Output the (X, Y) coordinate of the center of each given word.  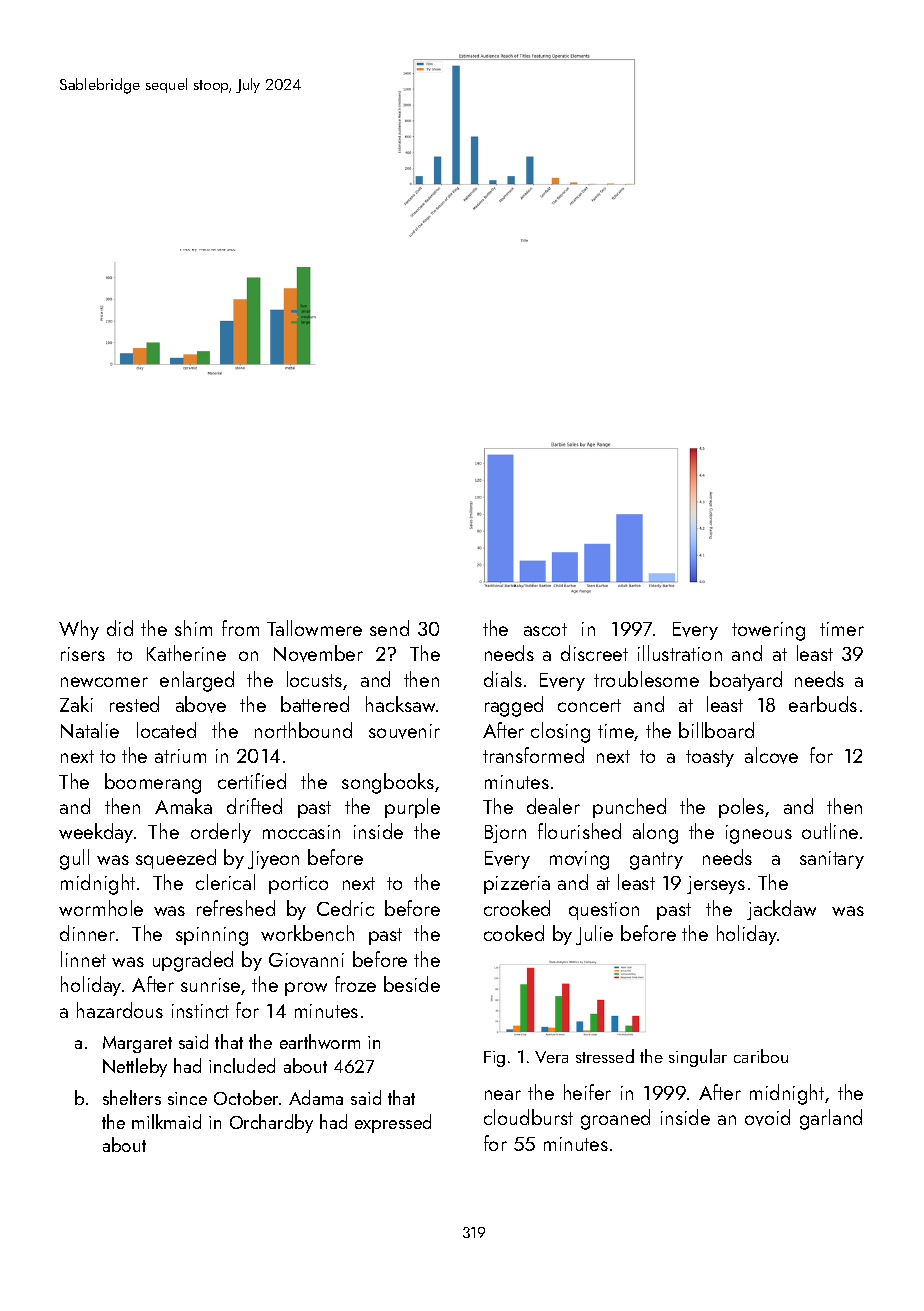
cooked (514, 933)
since (187, 1098)
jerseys (716, 885)
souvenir (404, 731)
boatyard (746, 681)
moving (579, 860)
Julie (594, 935)
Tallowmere (314, 628)
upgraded (193, 961)
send (389, 628)
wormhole (101, 908)
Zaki (76, 704)
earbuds (823, 704)
